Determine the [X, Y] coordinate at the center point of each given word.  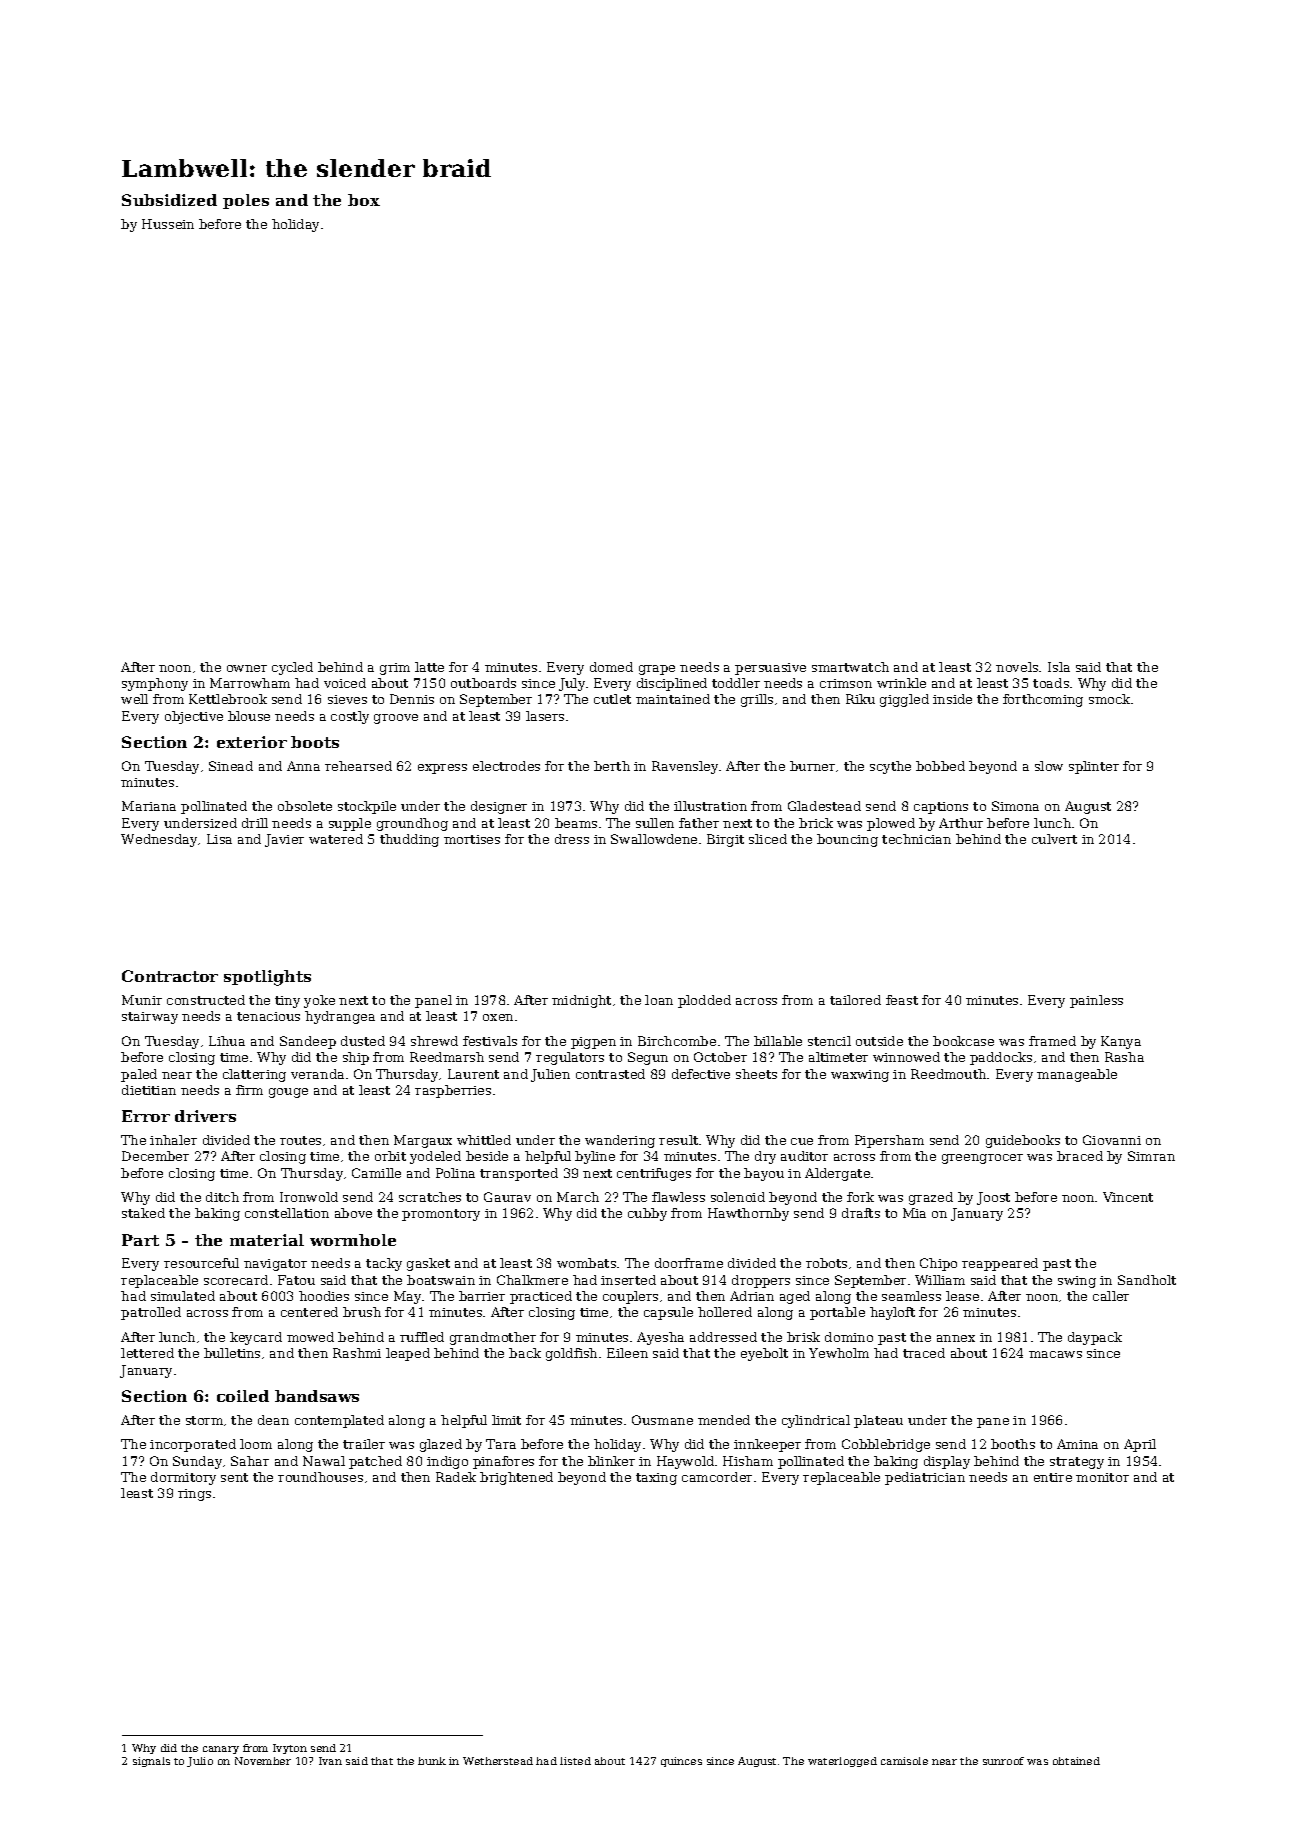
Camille [376, 1173]
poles [246, 201]
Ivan [330, 1761]
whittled [484, 1140]
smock [1109, 699]
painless [1096, 1001]
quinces [681, 1762]
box [364, 200]
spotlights [267, 978]
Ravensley [685, 767]
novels [1017, 667]
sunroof [1003, 1761]
